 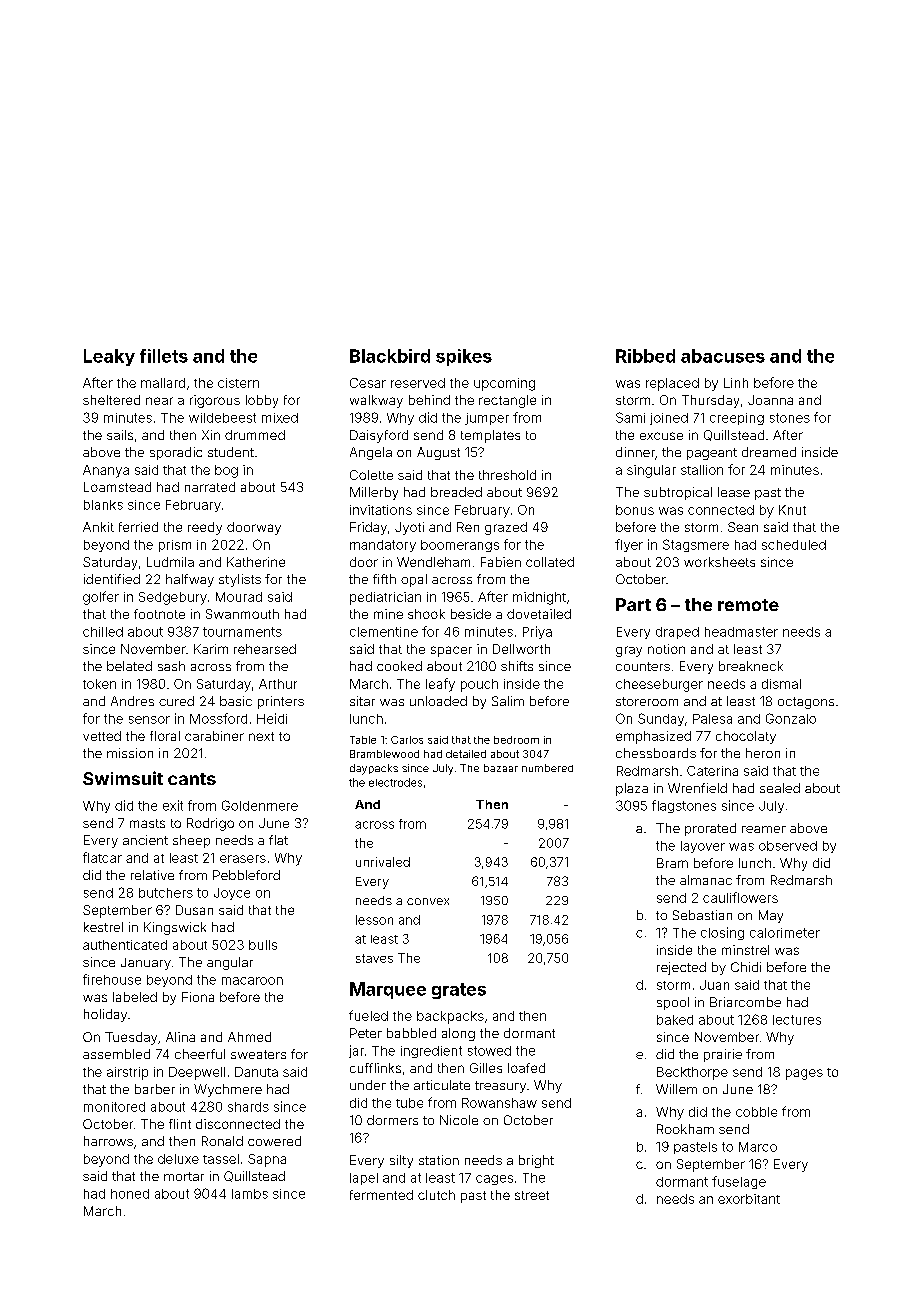 I want to click on street, so click(x=532, y=1195).
